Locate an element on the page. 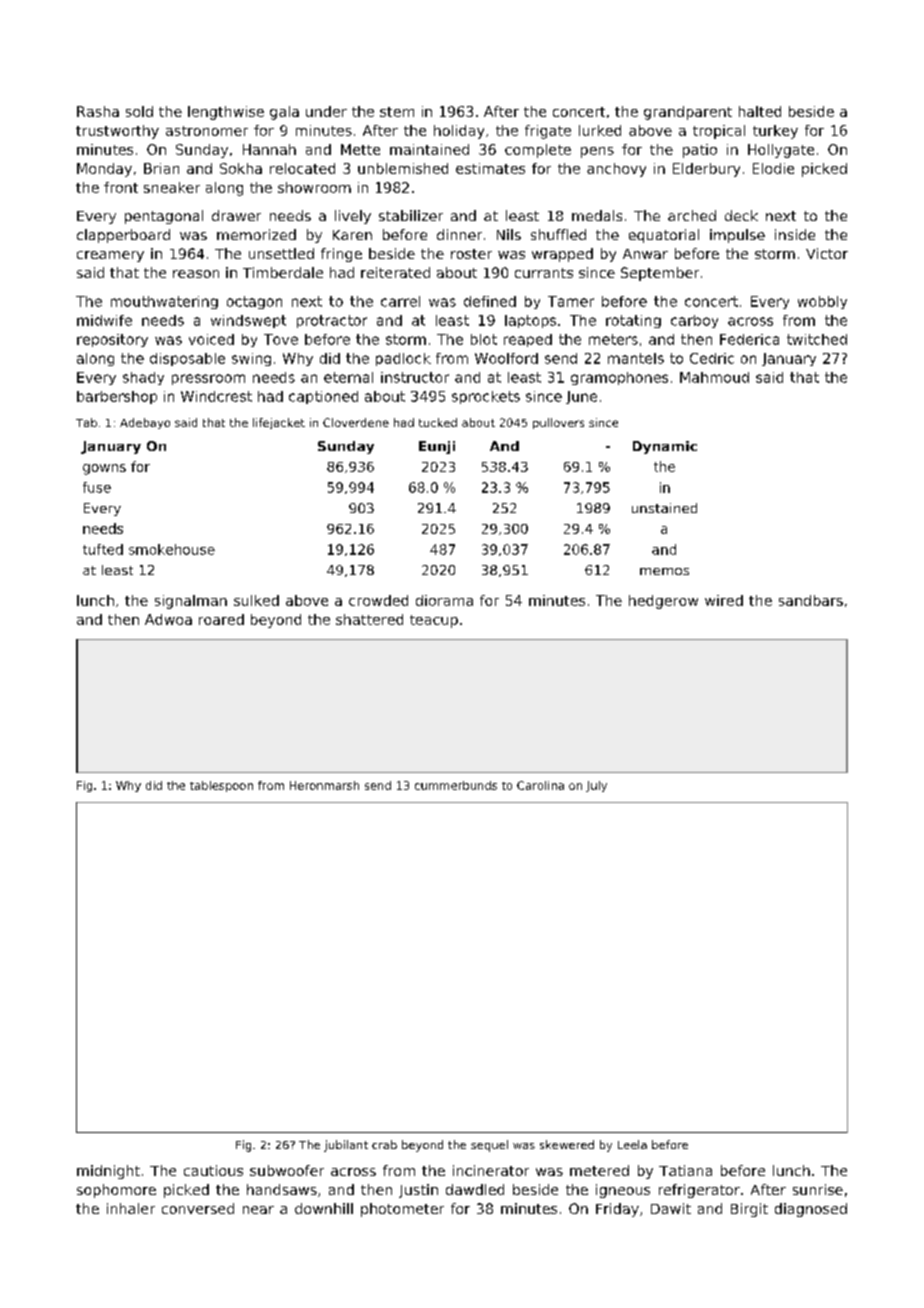  July is located at coordinates (596, 786).
